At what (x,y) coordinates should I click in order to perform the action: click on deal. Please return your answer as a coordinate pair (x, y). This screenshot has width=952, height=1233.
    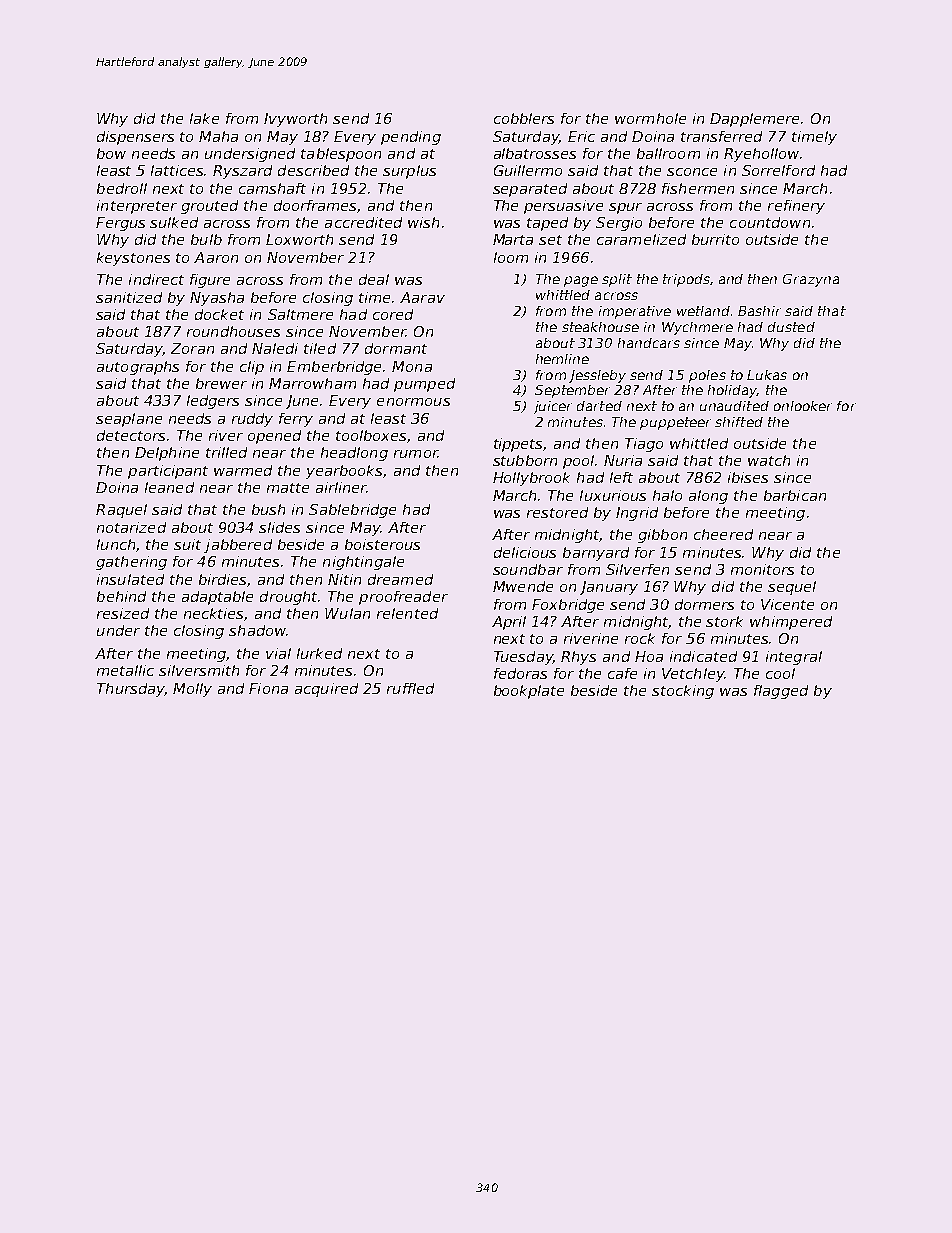
    Looking at the image, I should click on (374, 279).
